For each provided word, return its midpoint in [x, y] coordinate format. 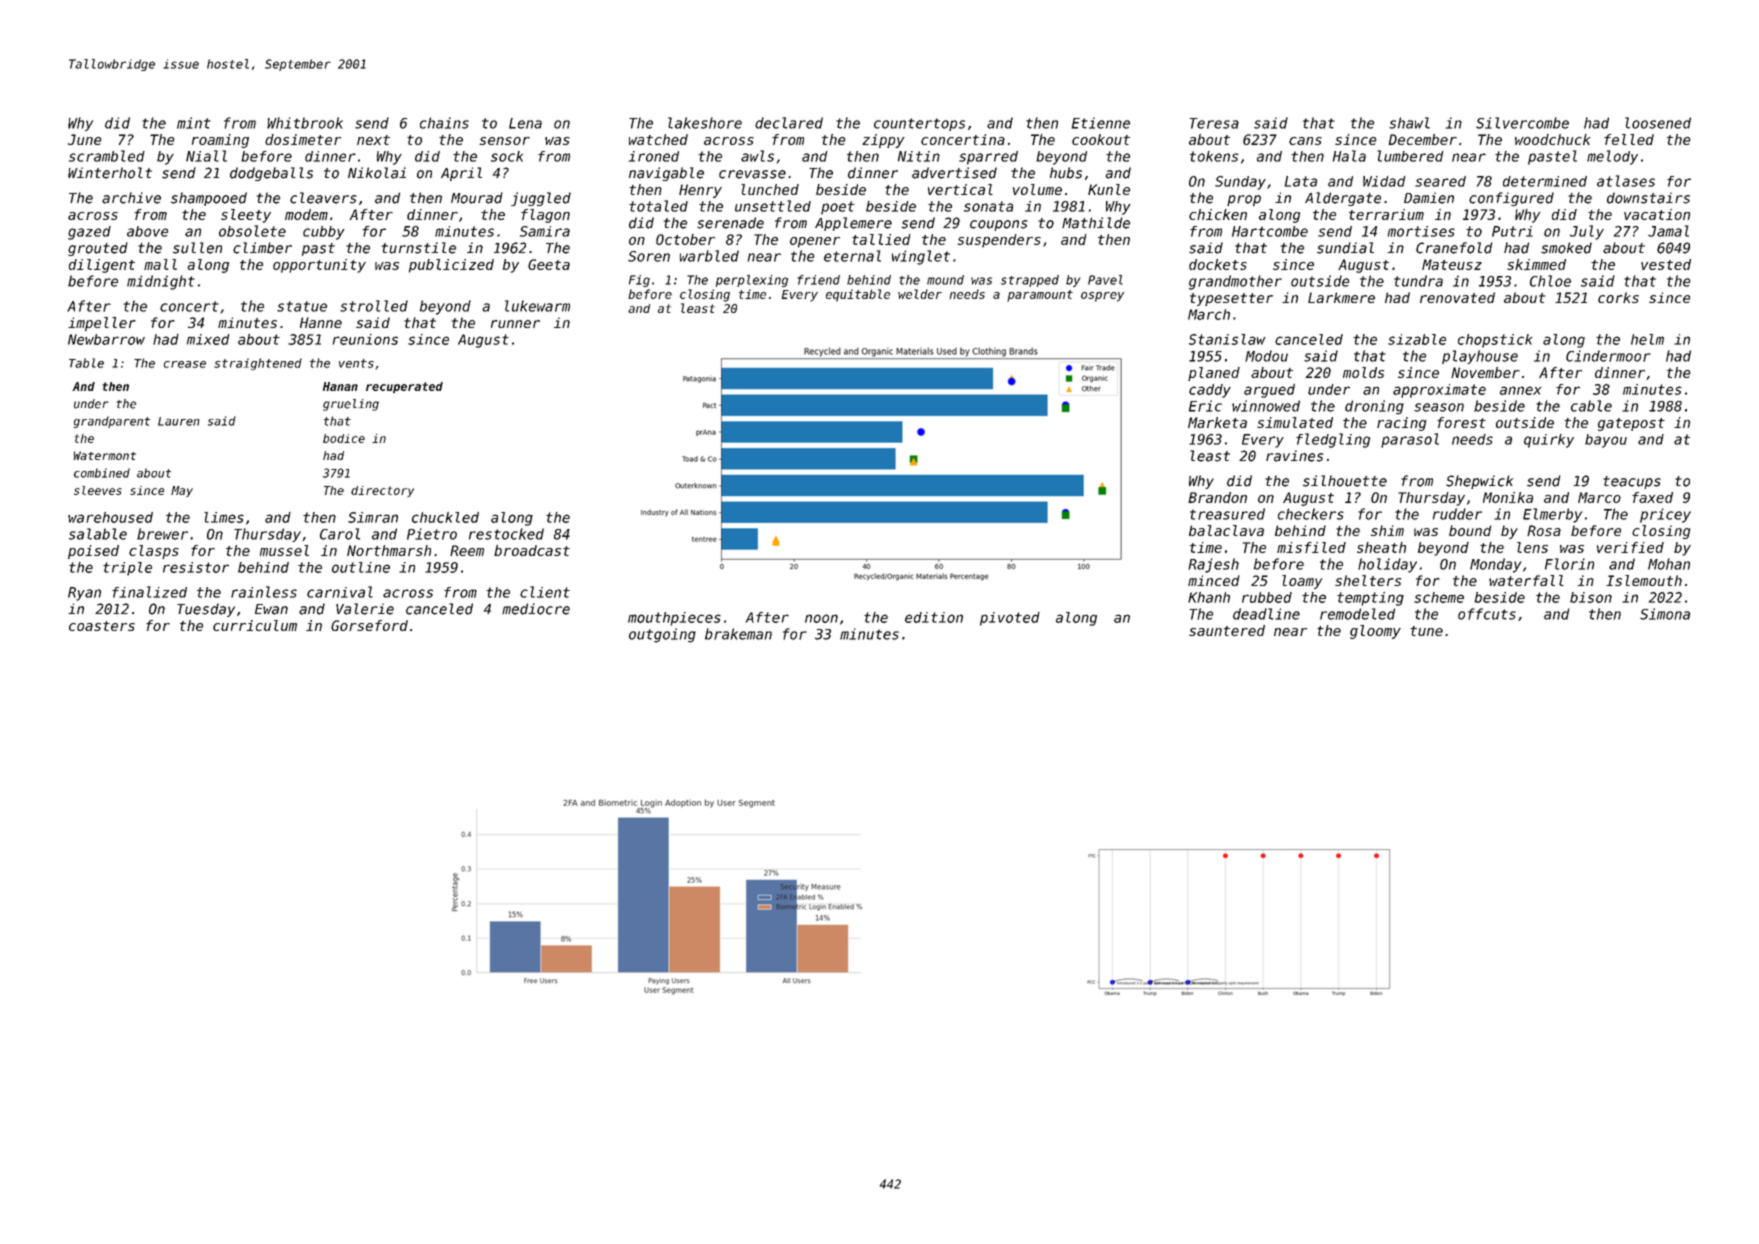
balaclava [1226, 530]
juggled [541, 199]
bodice [344, 438]
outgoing [662, 635]
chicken [1218, 214]
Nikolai [377, 173]
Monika [1508, 497]
